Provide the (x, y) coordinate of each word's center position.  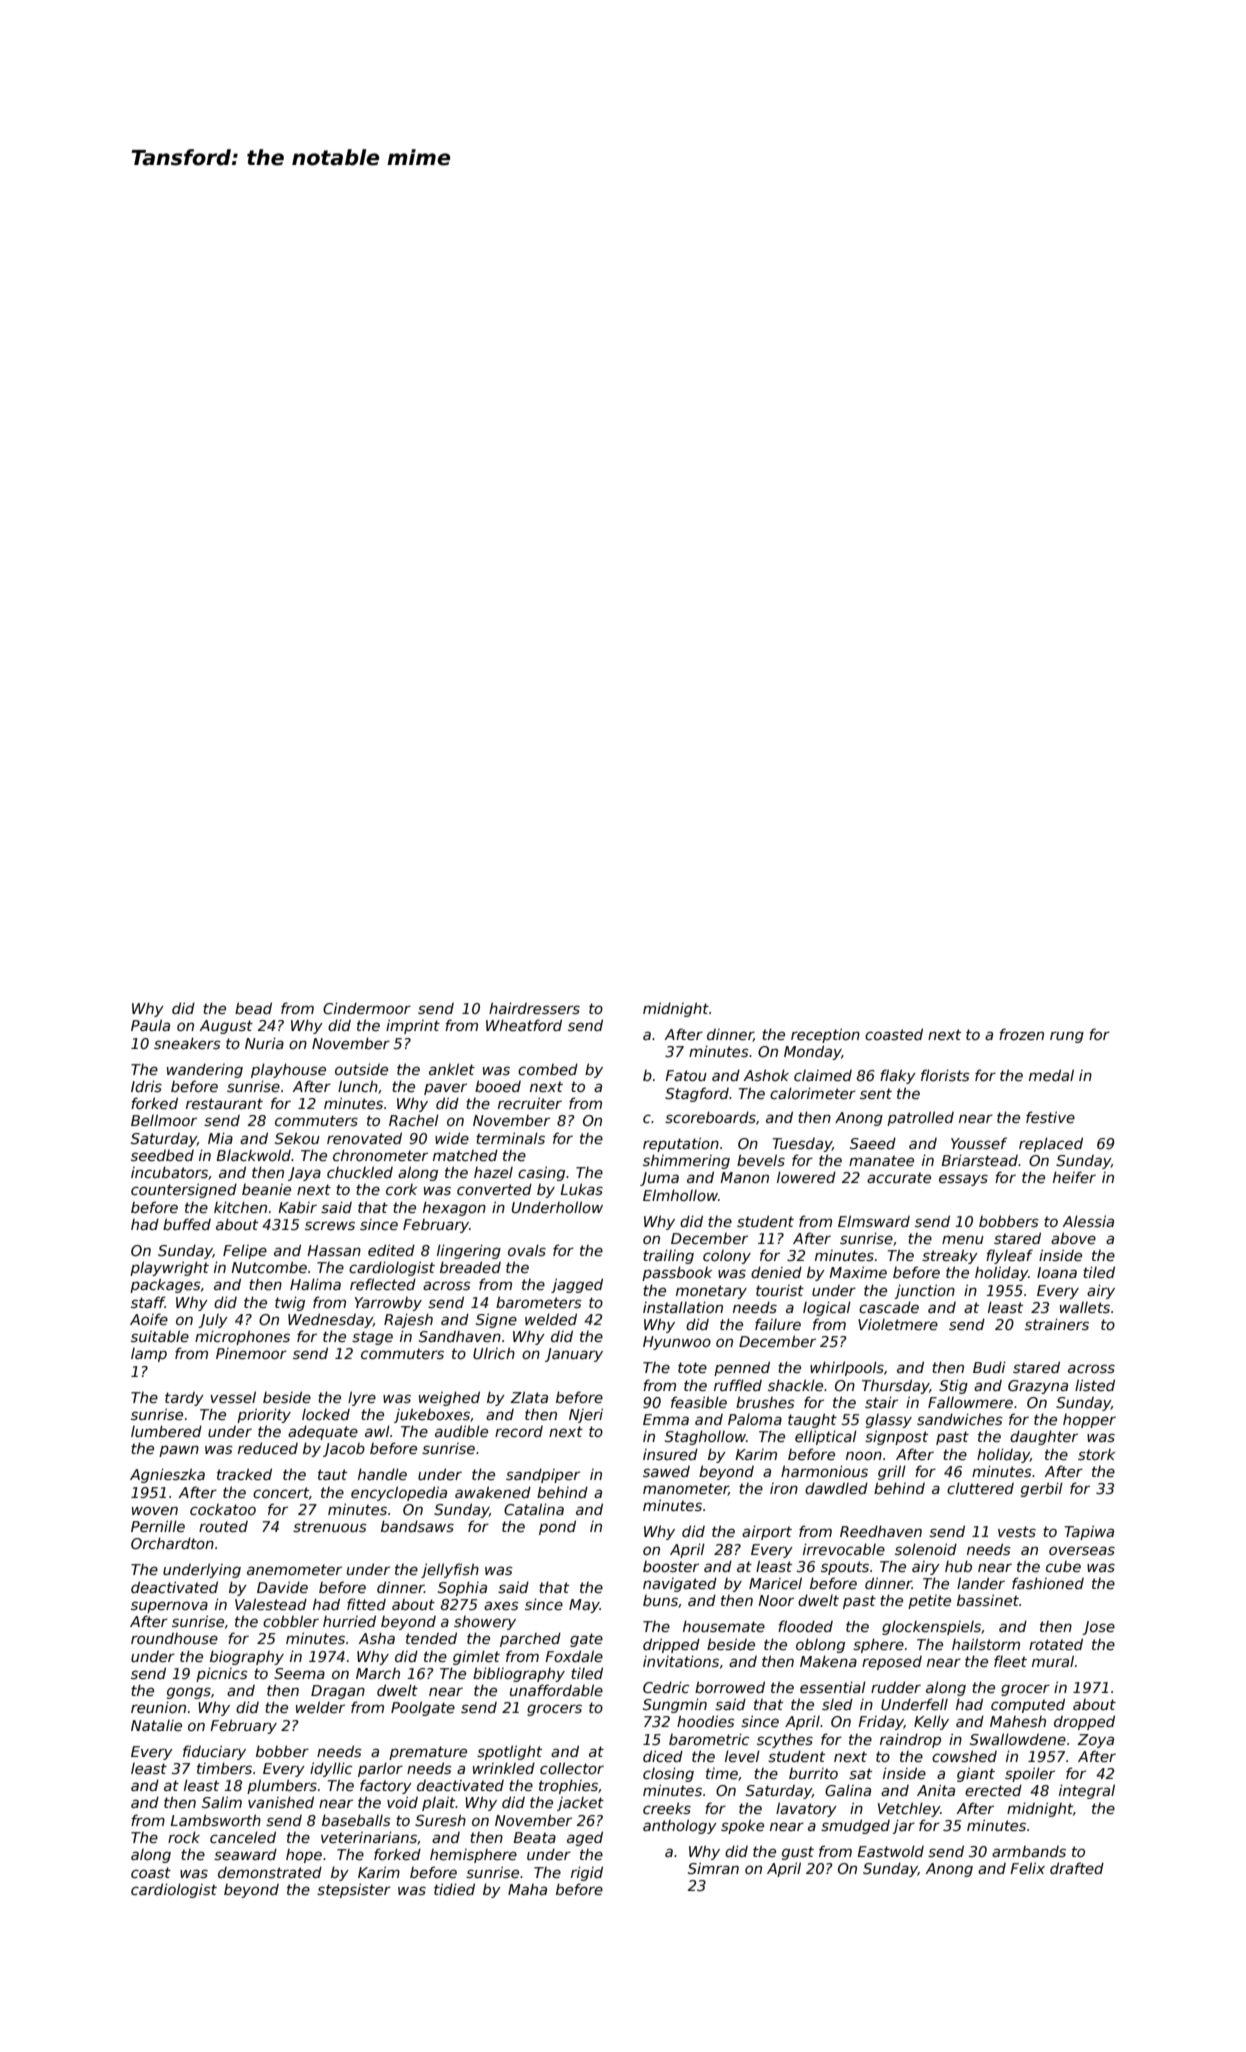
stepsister (354, 1890)
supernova (169, 1607)
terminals (510, 1138)
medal (1051, 1075)
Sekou (297, 1138)
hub (958, 1566)
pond (557, 1527)
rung (1067, 1037)
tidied (454, 1889)
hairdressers (534, 1008)
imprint (413, 1026)
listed (1095, 1385)
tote (692, 1367)
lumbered (166, 1431)
